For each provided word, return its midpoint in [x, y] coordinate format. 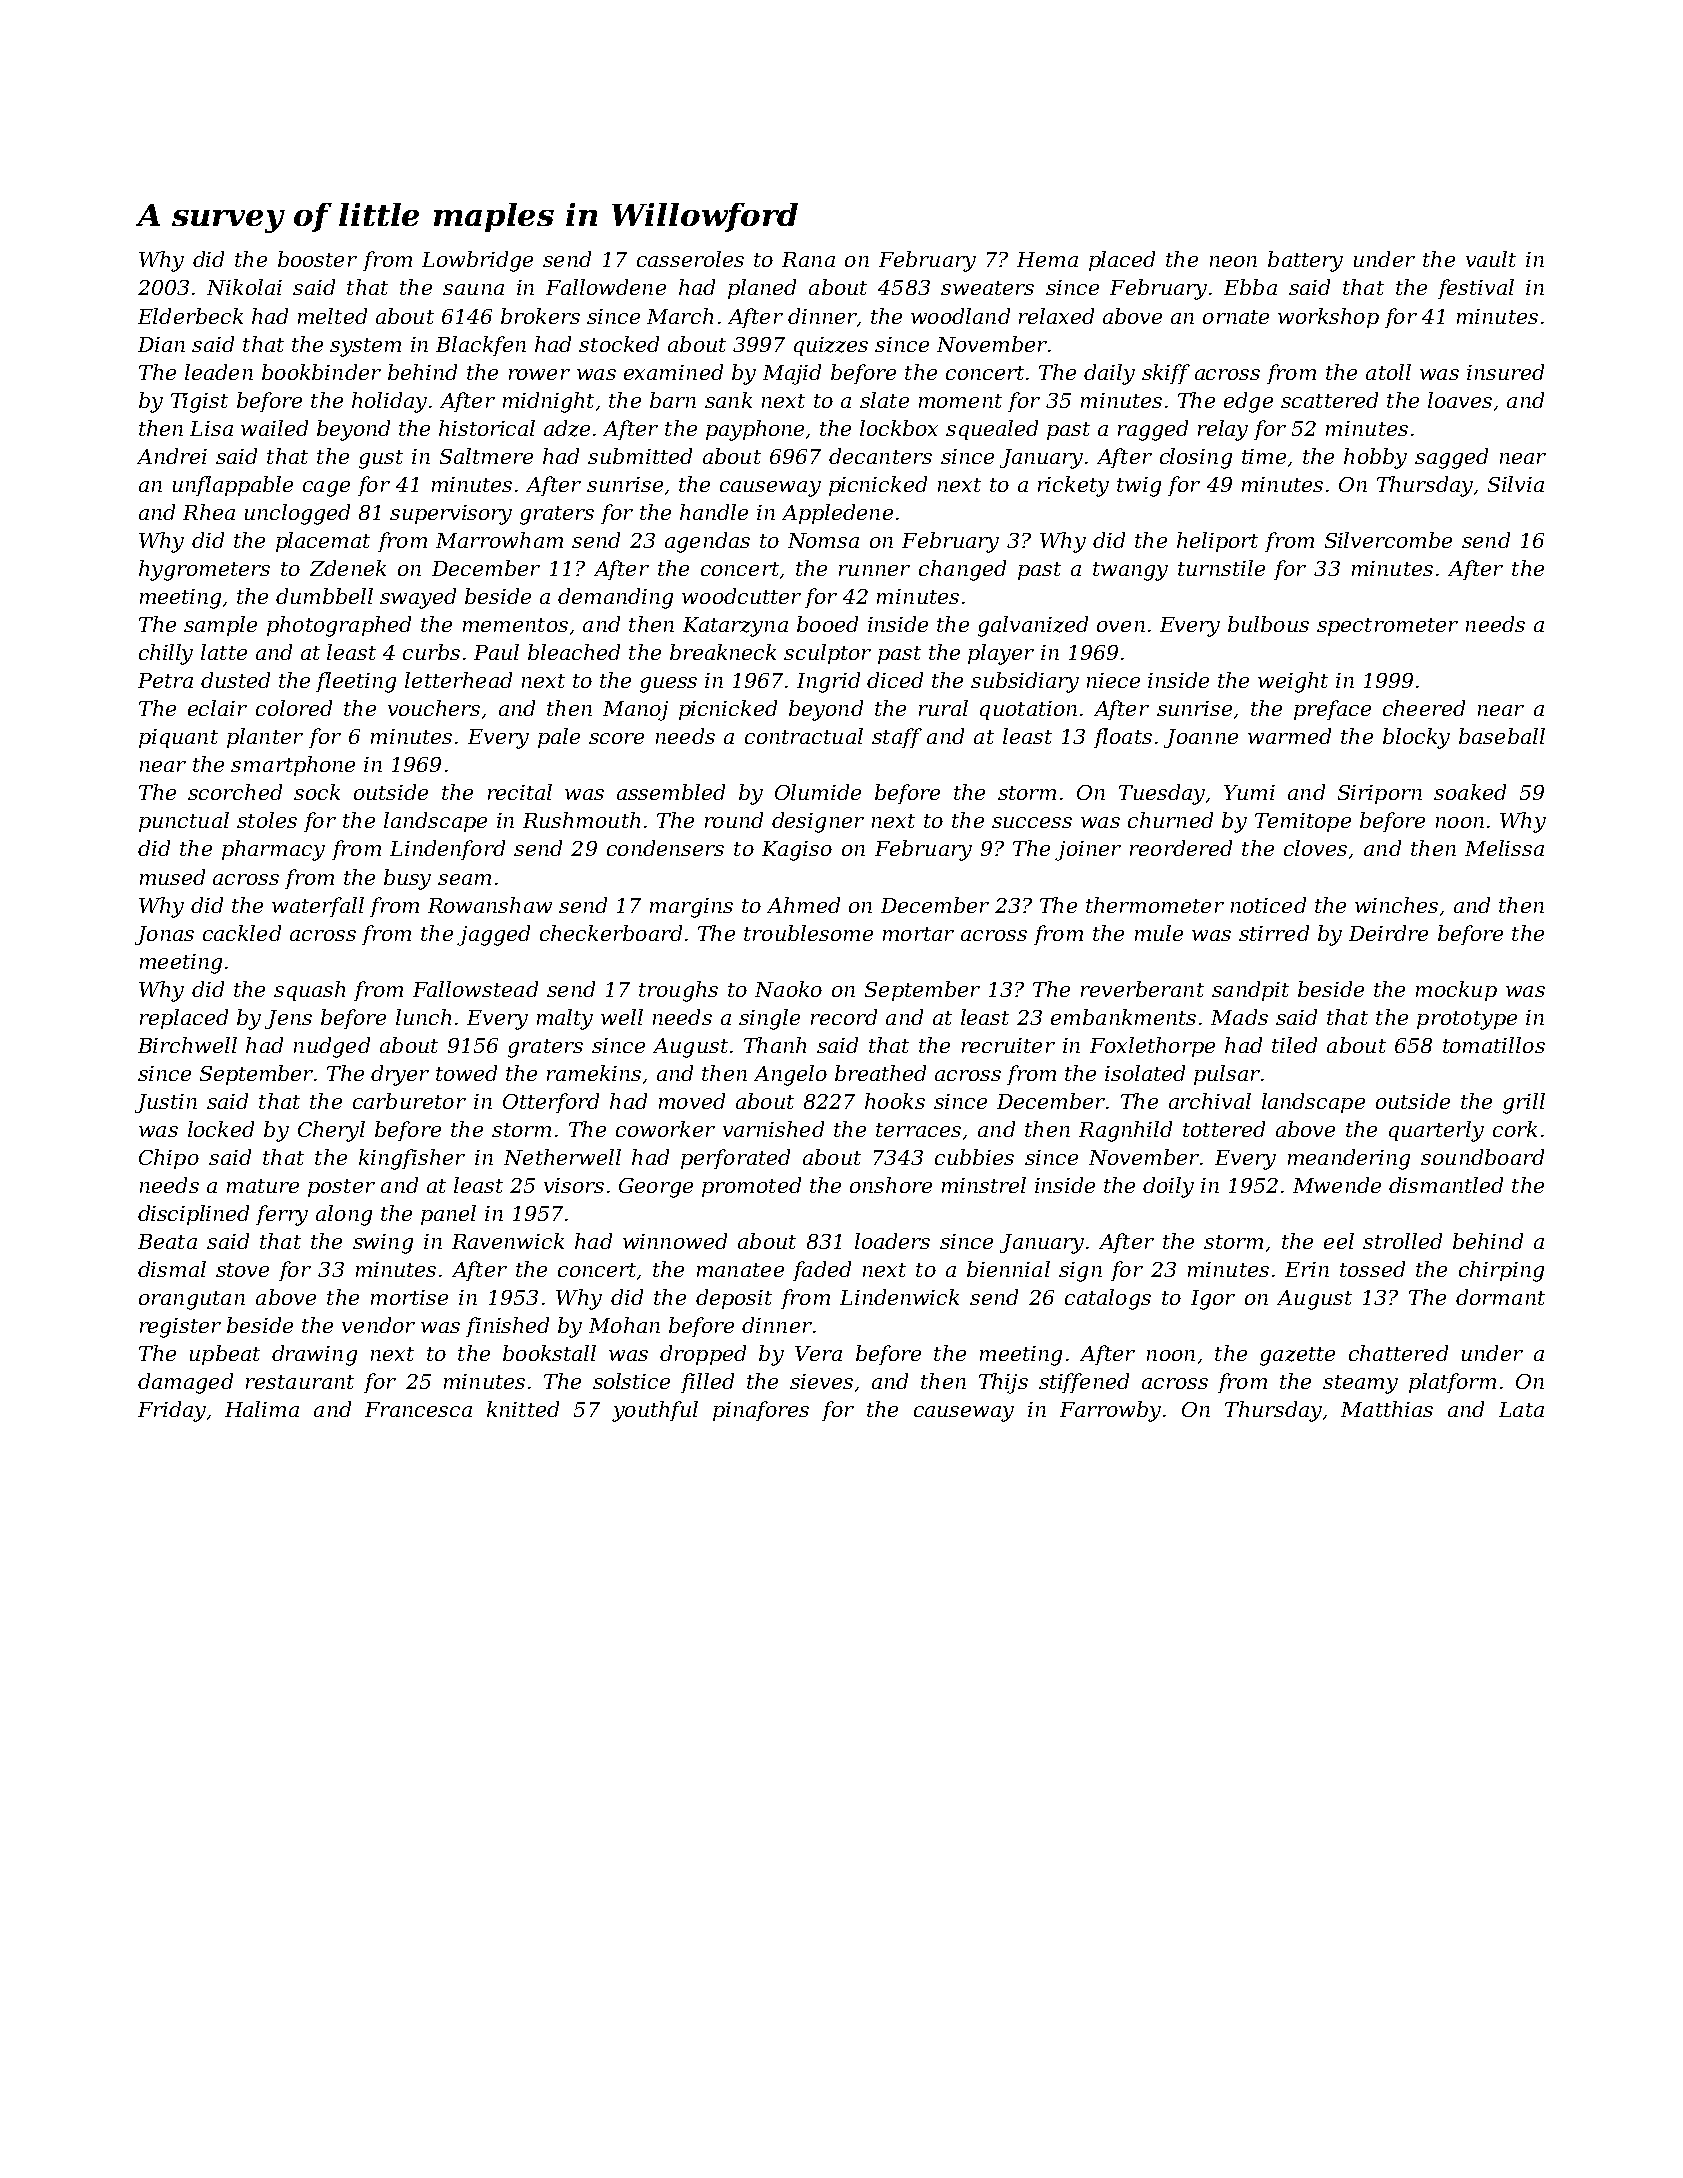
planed [762, 289]
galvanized [1033, 626]
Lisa [211, 428]
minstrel [984, 1185]
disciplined [193, 1215]
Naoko [788, 989]
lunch [423, 1017]
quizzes [831, 346]
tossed [1372, 1269]
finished [507, 1327]
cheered [1424, 708]
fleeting [356, 682]
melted [332, 316]
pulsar [1227, 1075]
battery [1305, 261]
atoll [1388, 372]
